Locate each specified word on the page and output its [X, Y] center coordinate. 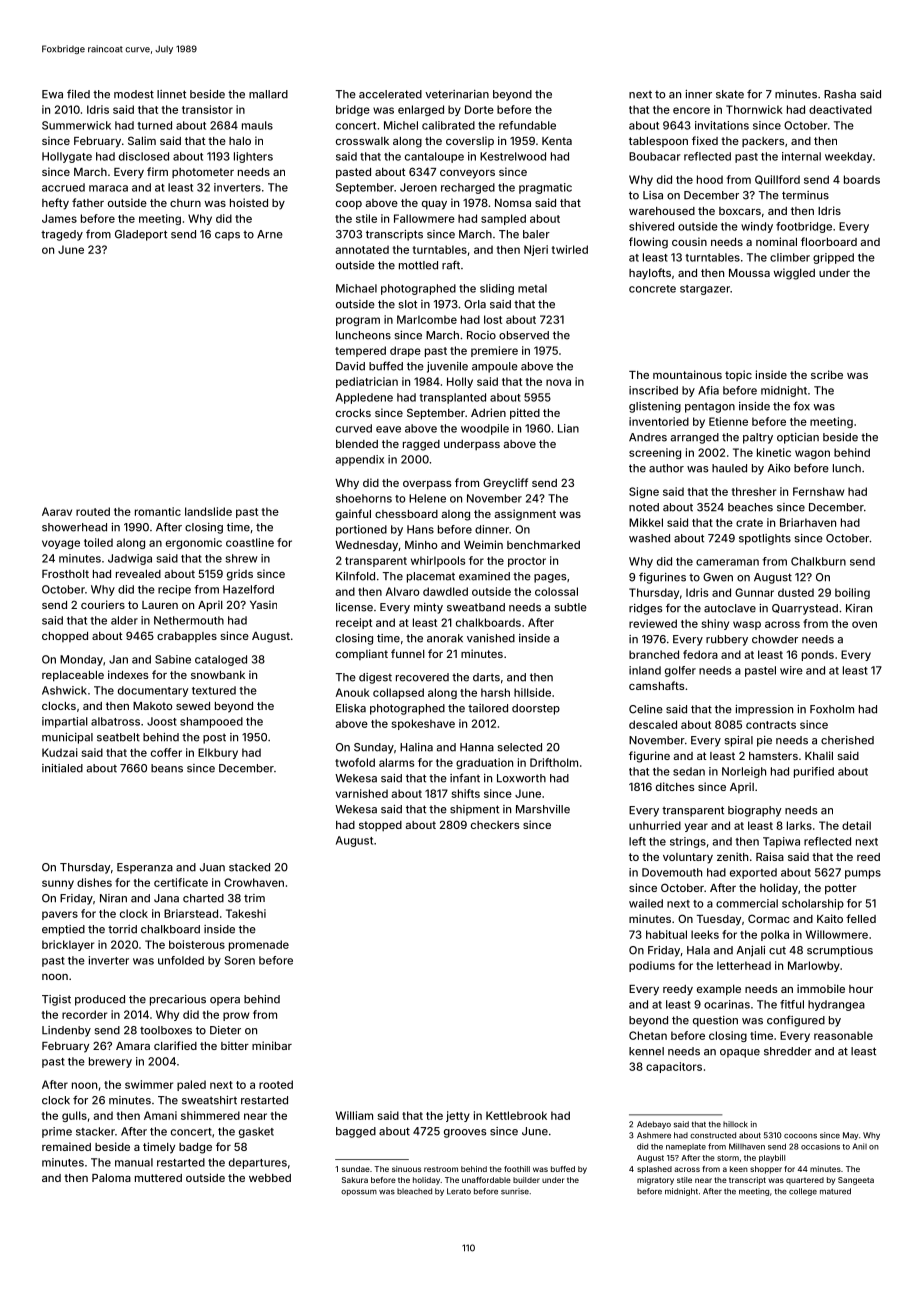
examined [484, 576]
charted [203, 898]
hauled [729, 468]
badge [195, 1148]
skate [730, 94]
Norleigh [744, 772]
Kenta [557, 141]
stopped [380, 826]
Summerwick [76, 125]
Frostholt [65, 574]
